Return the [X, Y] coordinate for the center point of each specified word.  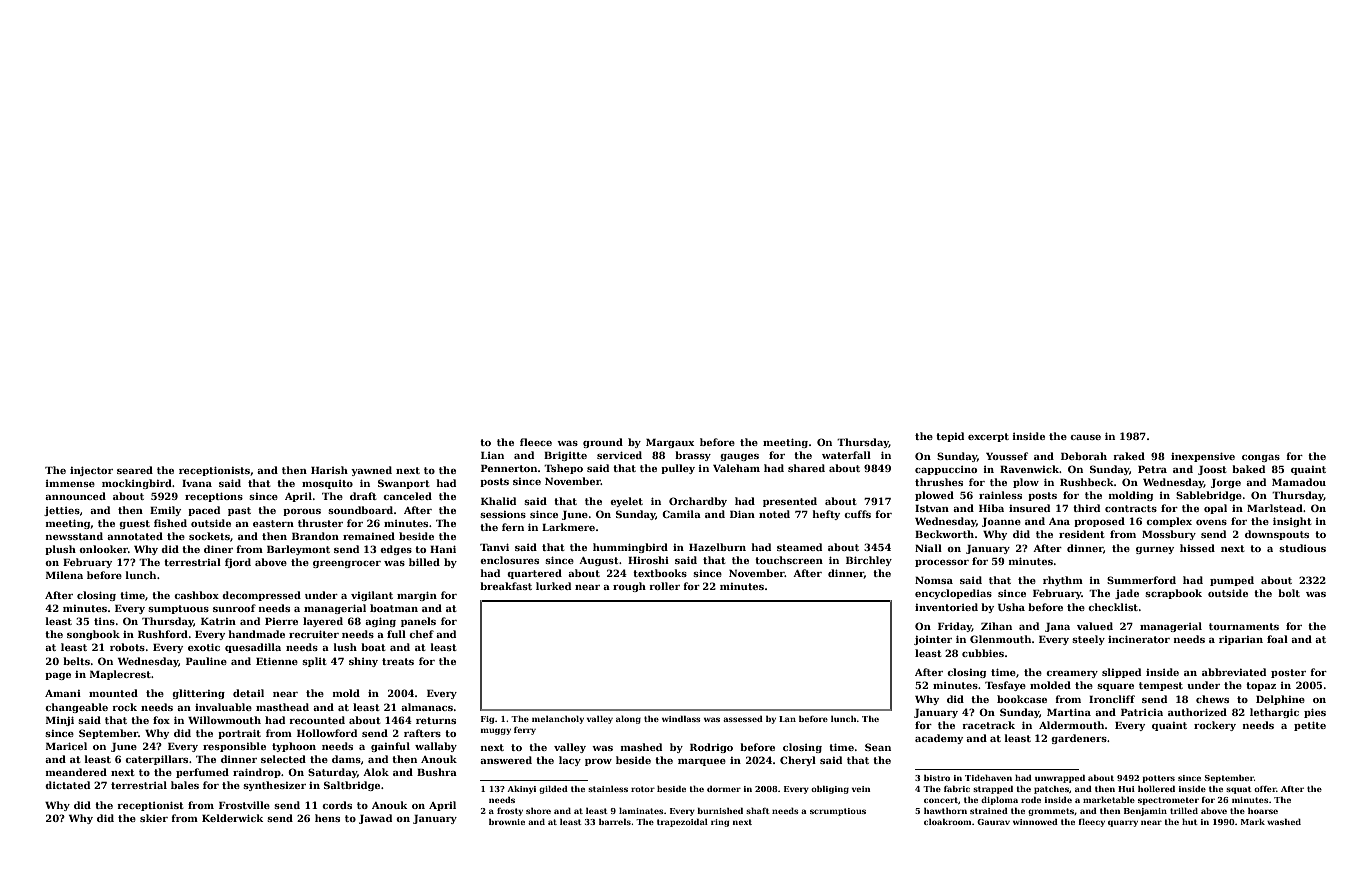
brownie [507, 822]
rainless [1000, 495]
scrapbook [1173, 594]
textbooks [660, 573]
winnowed [1035, 822]
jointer [933, 640]
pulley [678, 469]
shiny [363, 662]
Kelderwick [232, 818]
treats [398, 661]
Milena [64, 575]
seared [135, 470]
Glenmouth [1001, 639]
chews [1212, 699]
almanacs [427, 707]
